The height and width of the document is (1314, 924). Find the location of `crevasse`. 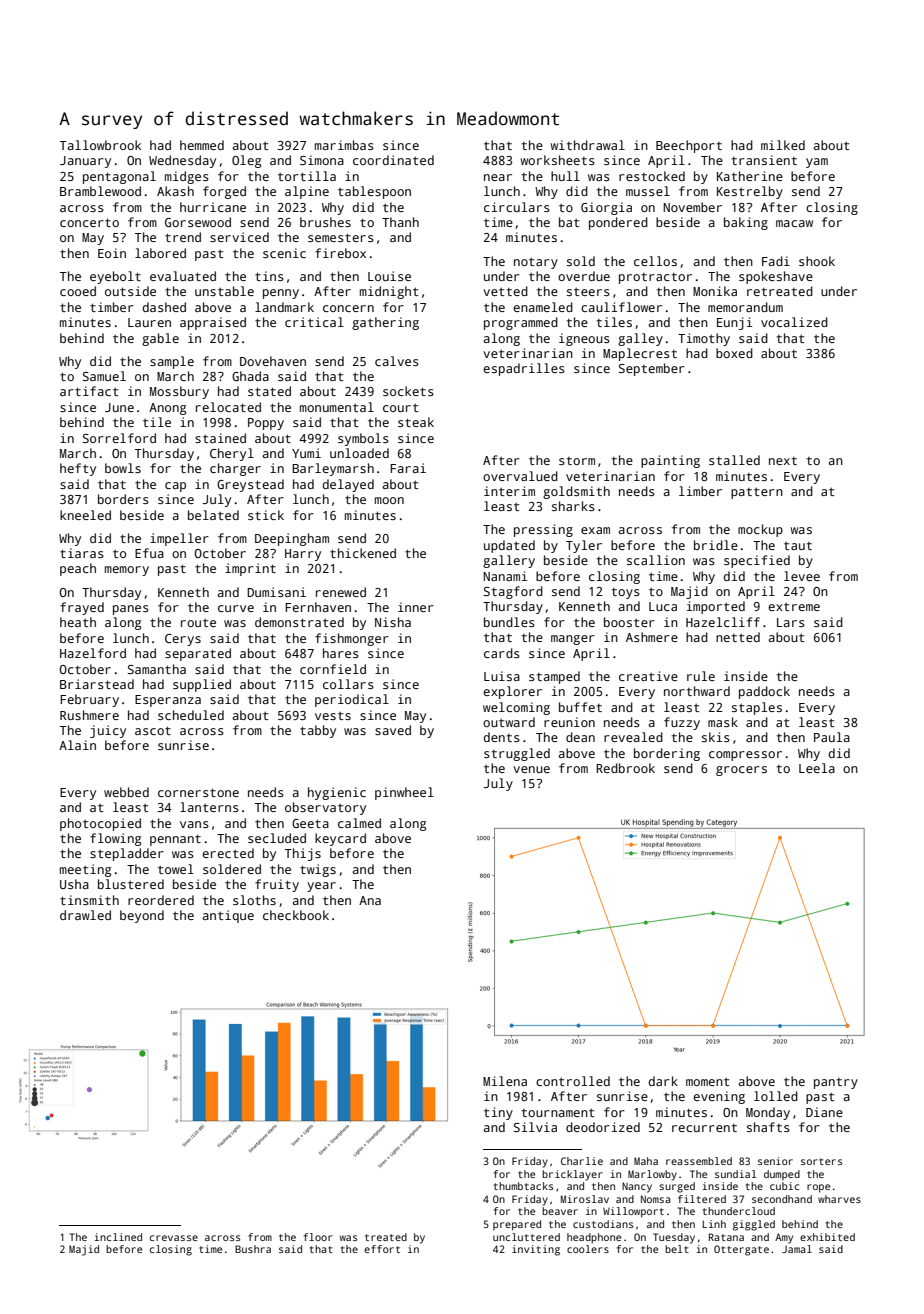

crevasse is located at coordinates (174, 1238).
